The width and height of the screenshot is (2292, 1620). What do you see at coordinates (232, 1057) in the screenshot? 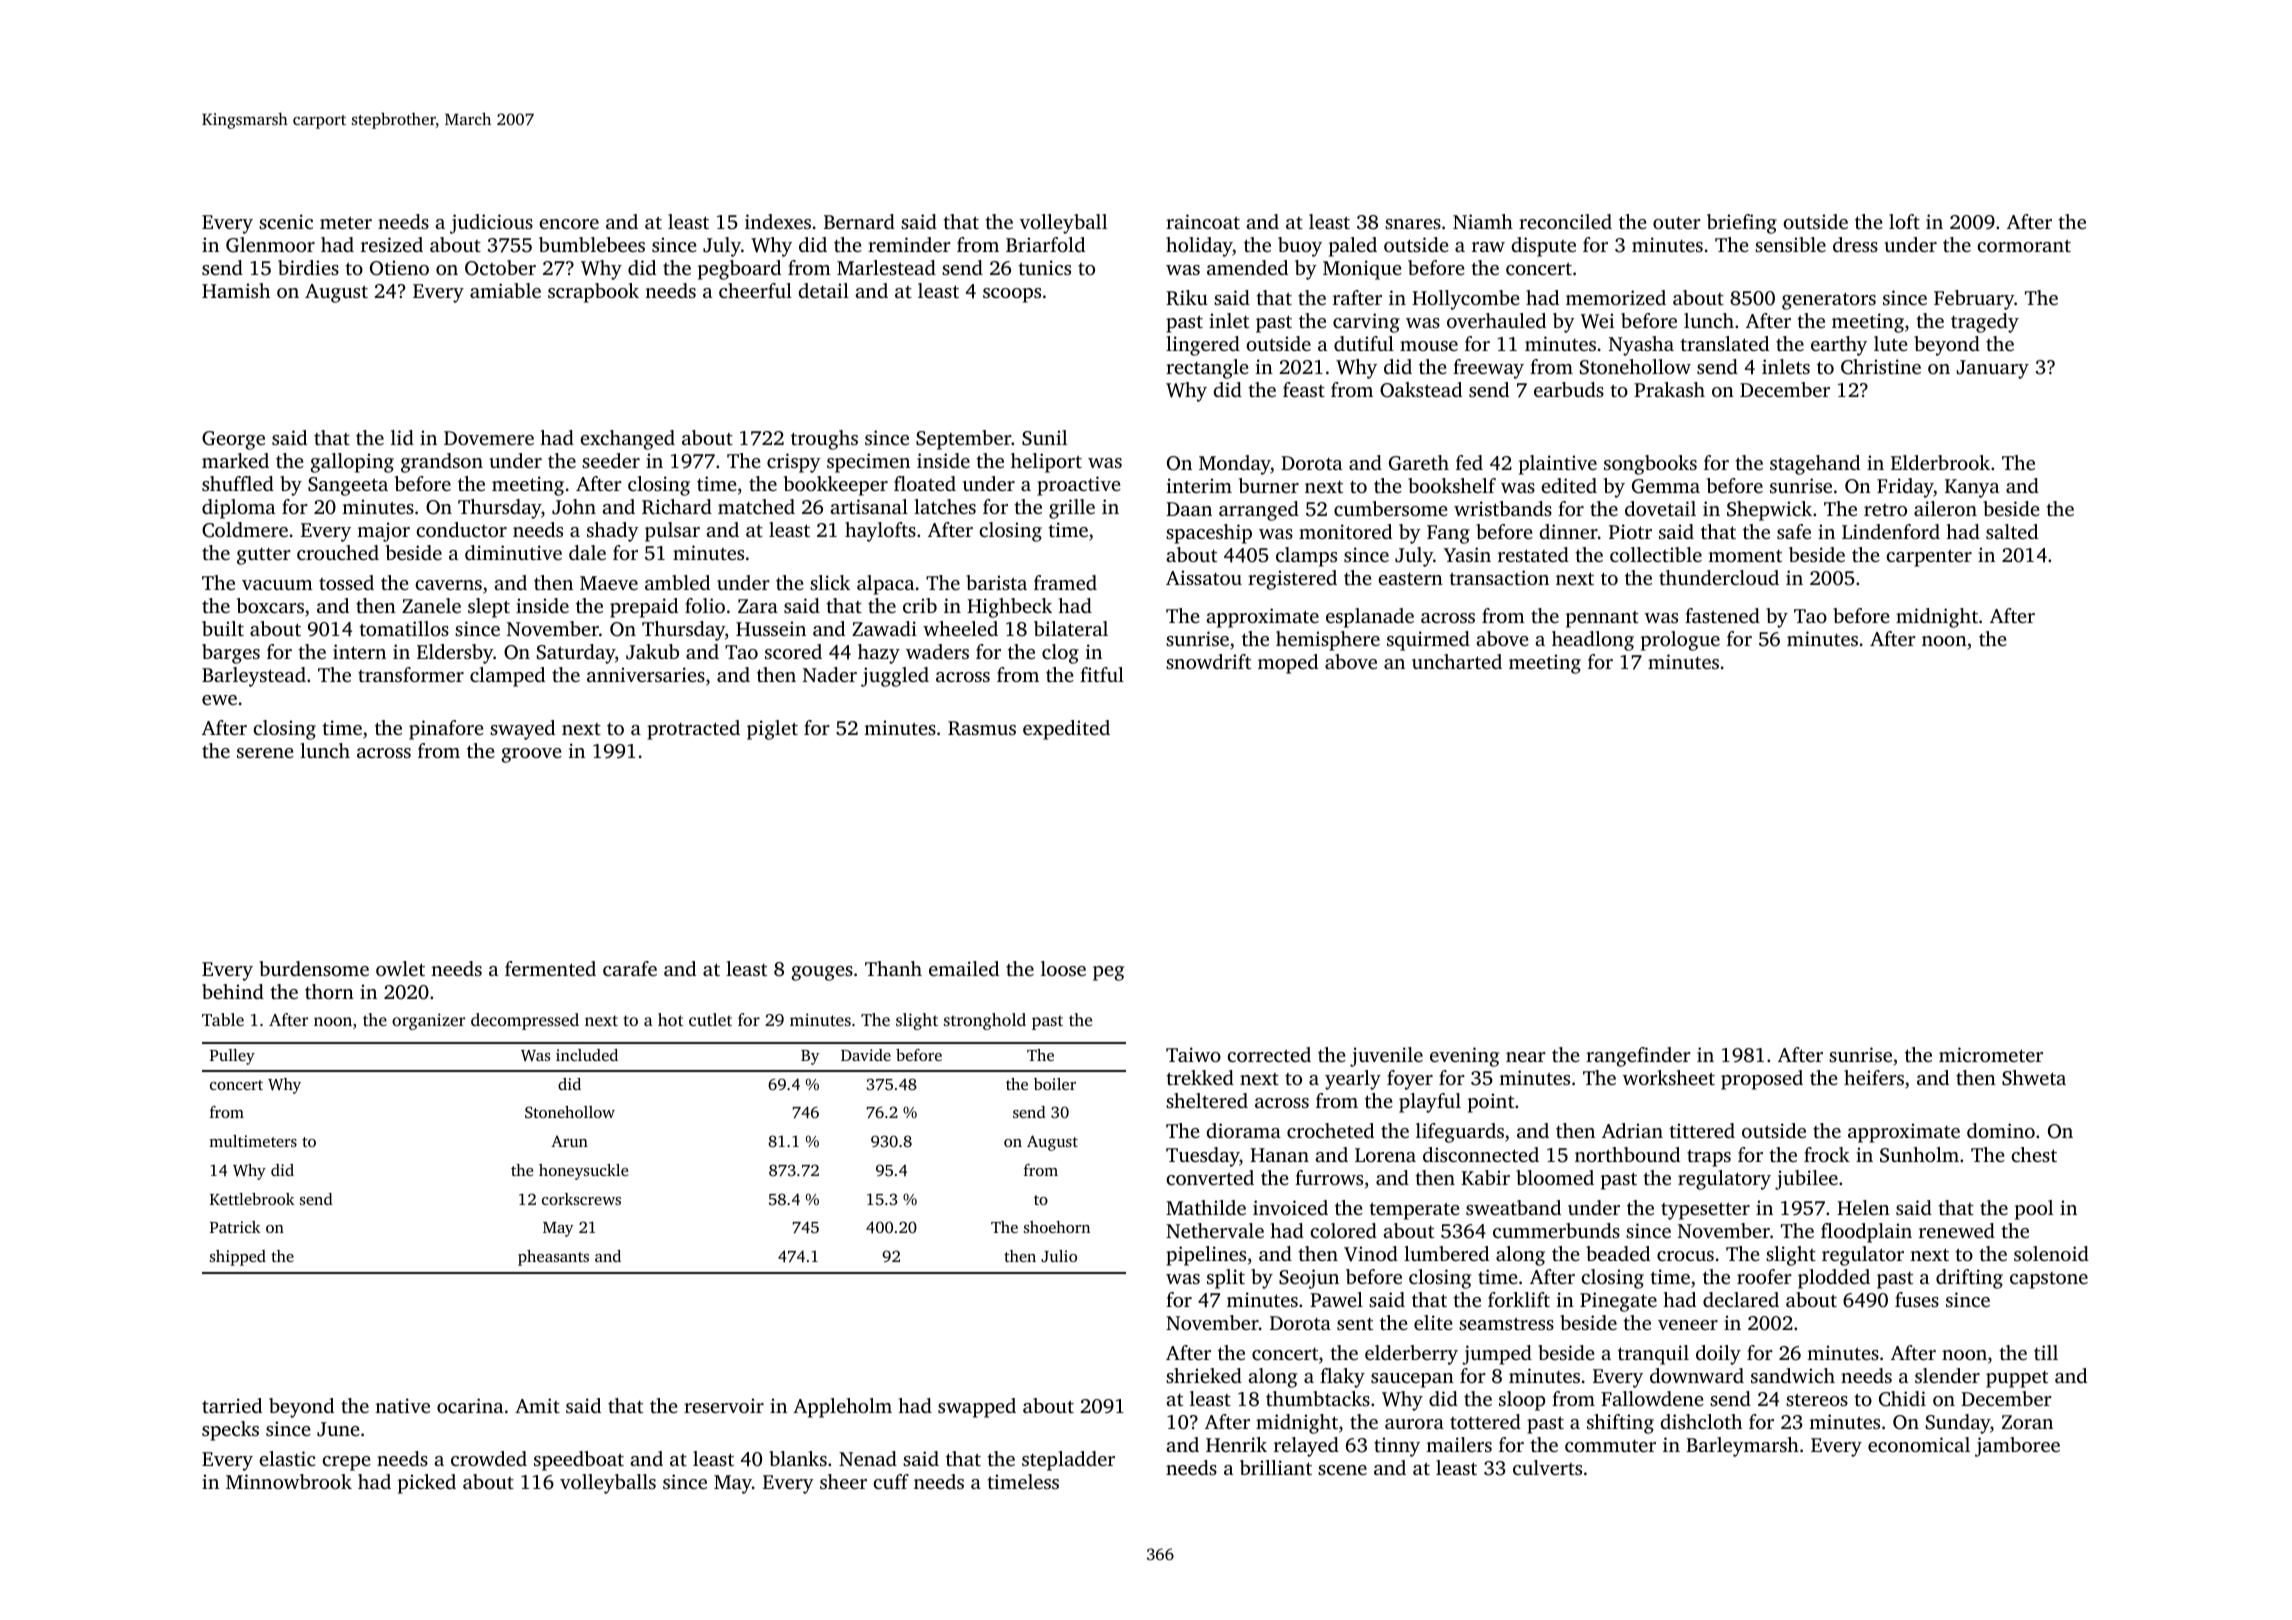
I see `Pulley` at bounding box center [232, 1057].
